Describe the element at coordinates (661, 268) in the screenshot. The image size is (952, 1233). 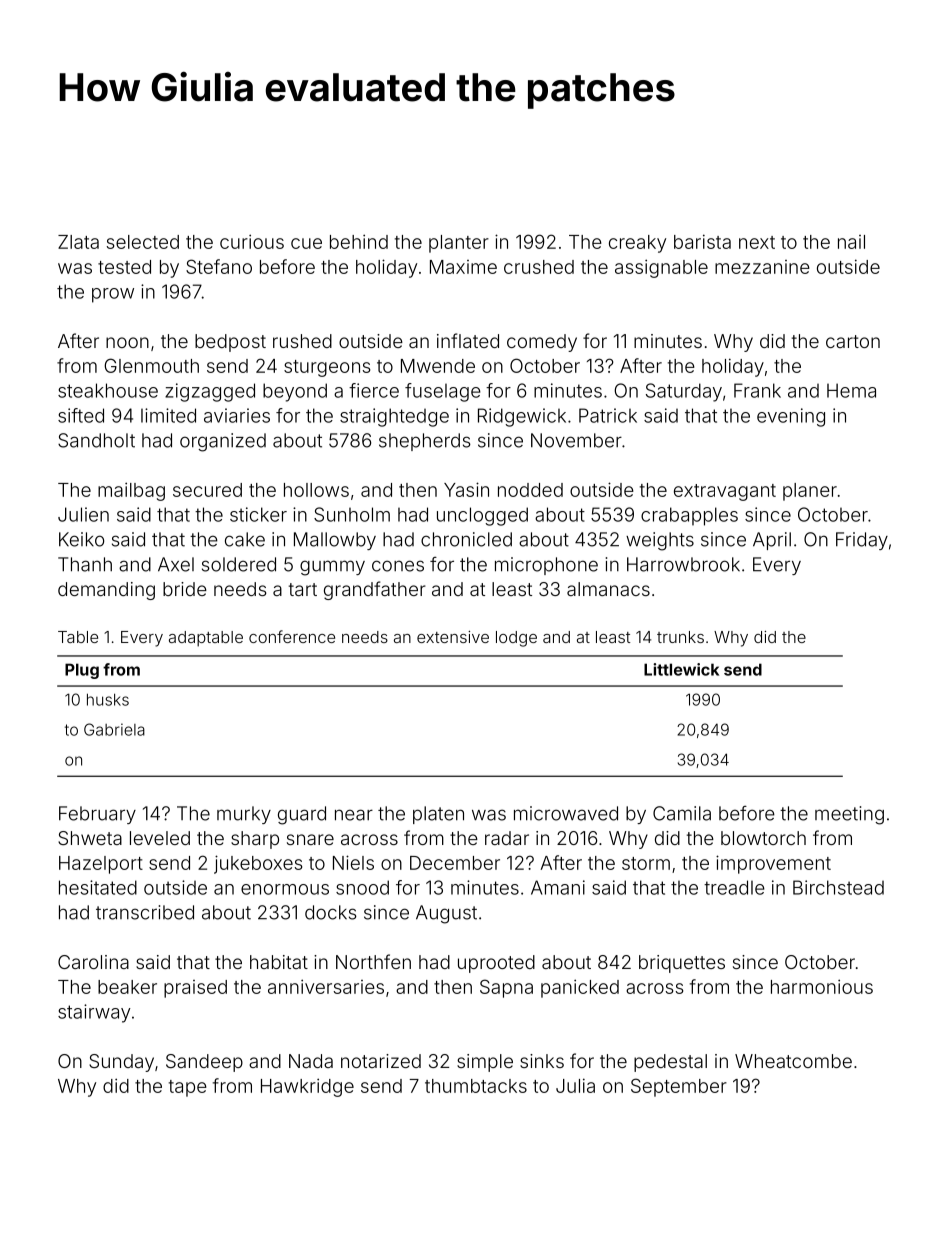
I see `assignable` at that location.
